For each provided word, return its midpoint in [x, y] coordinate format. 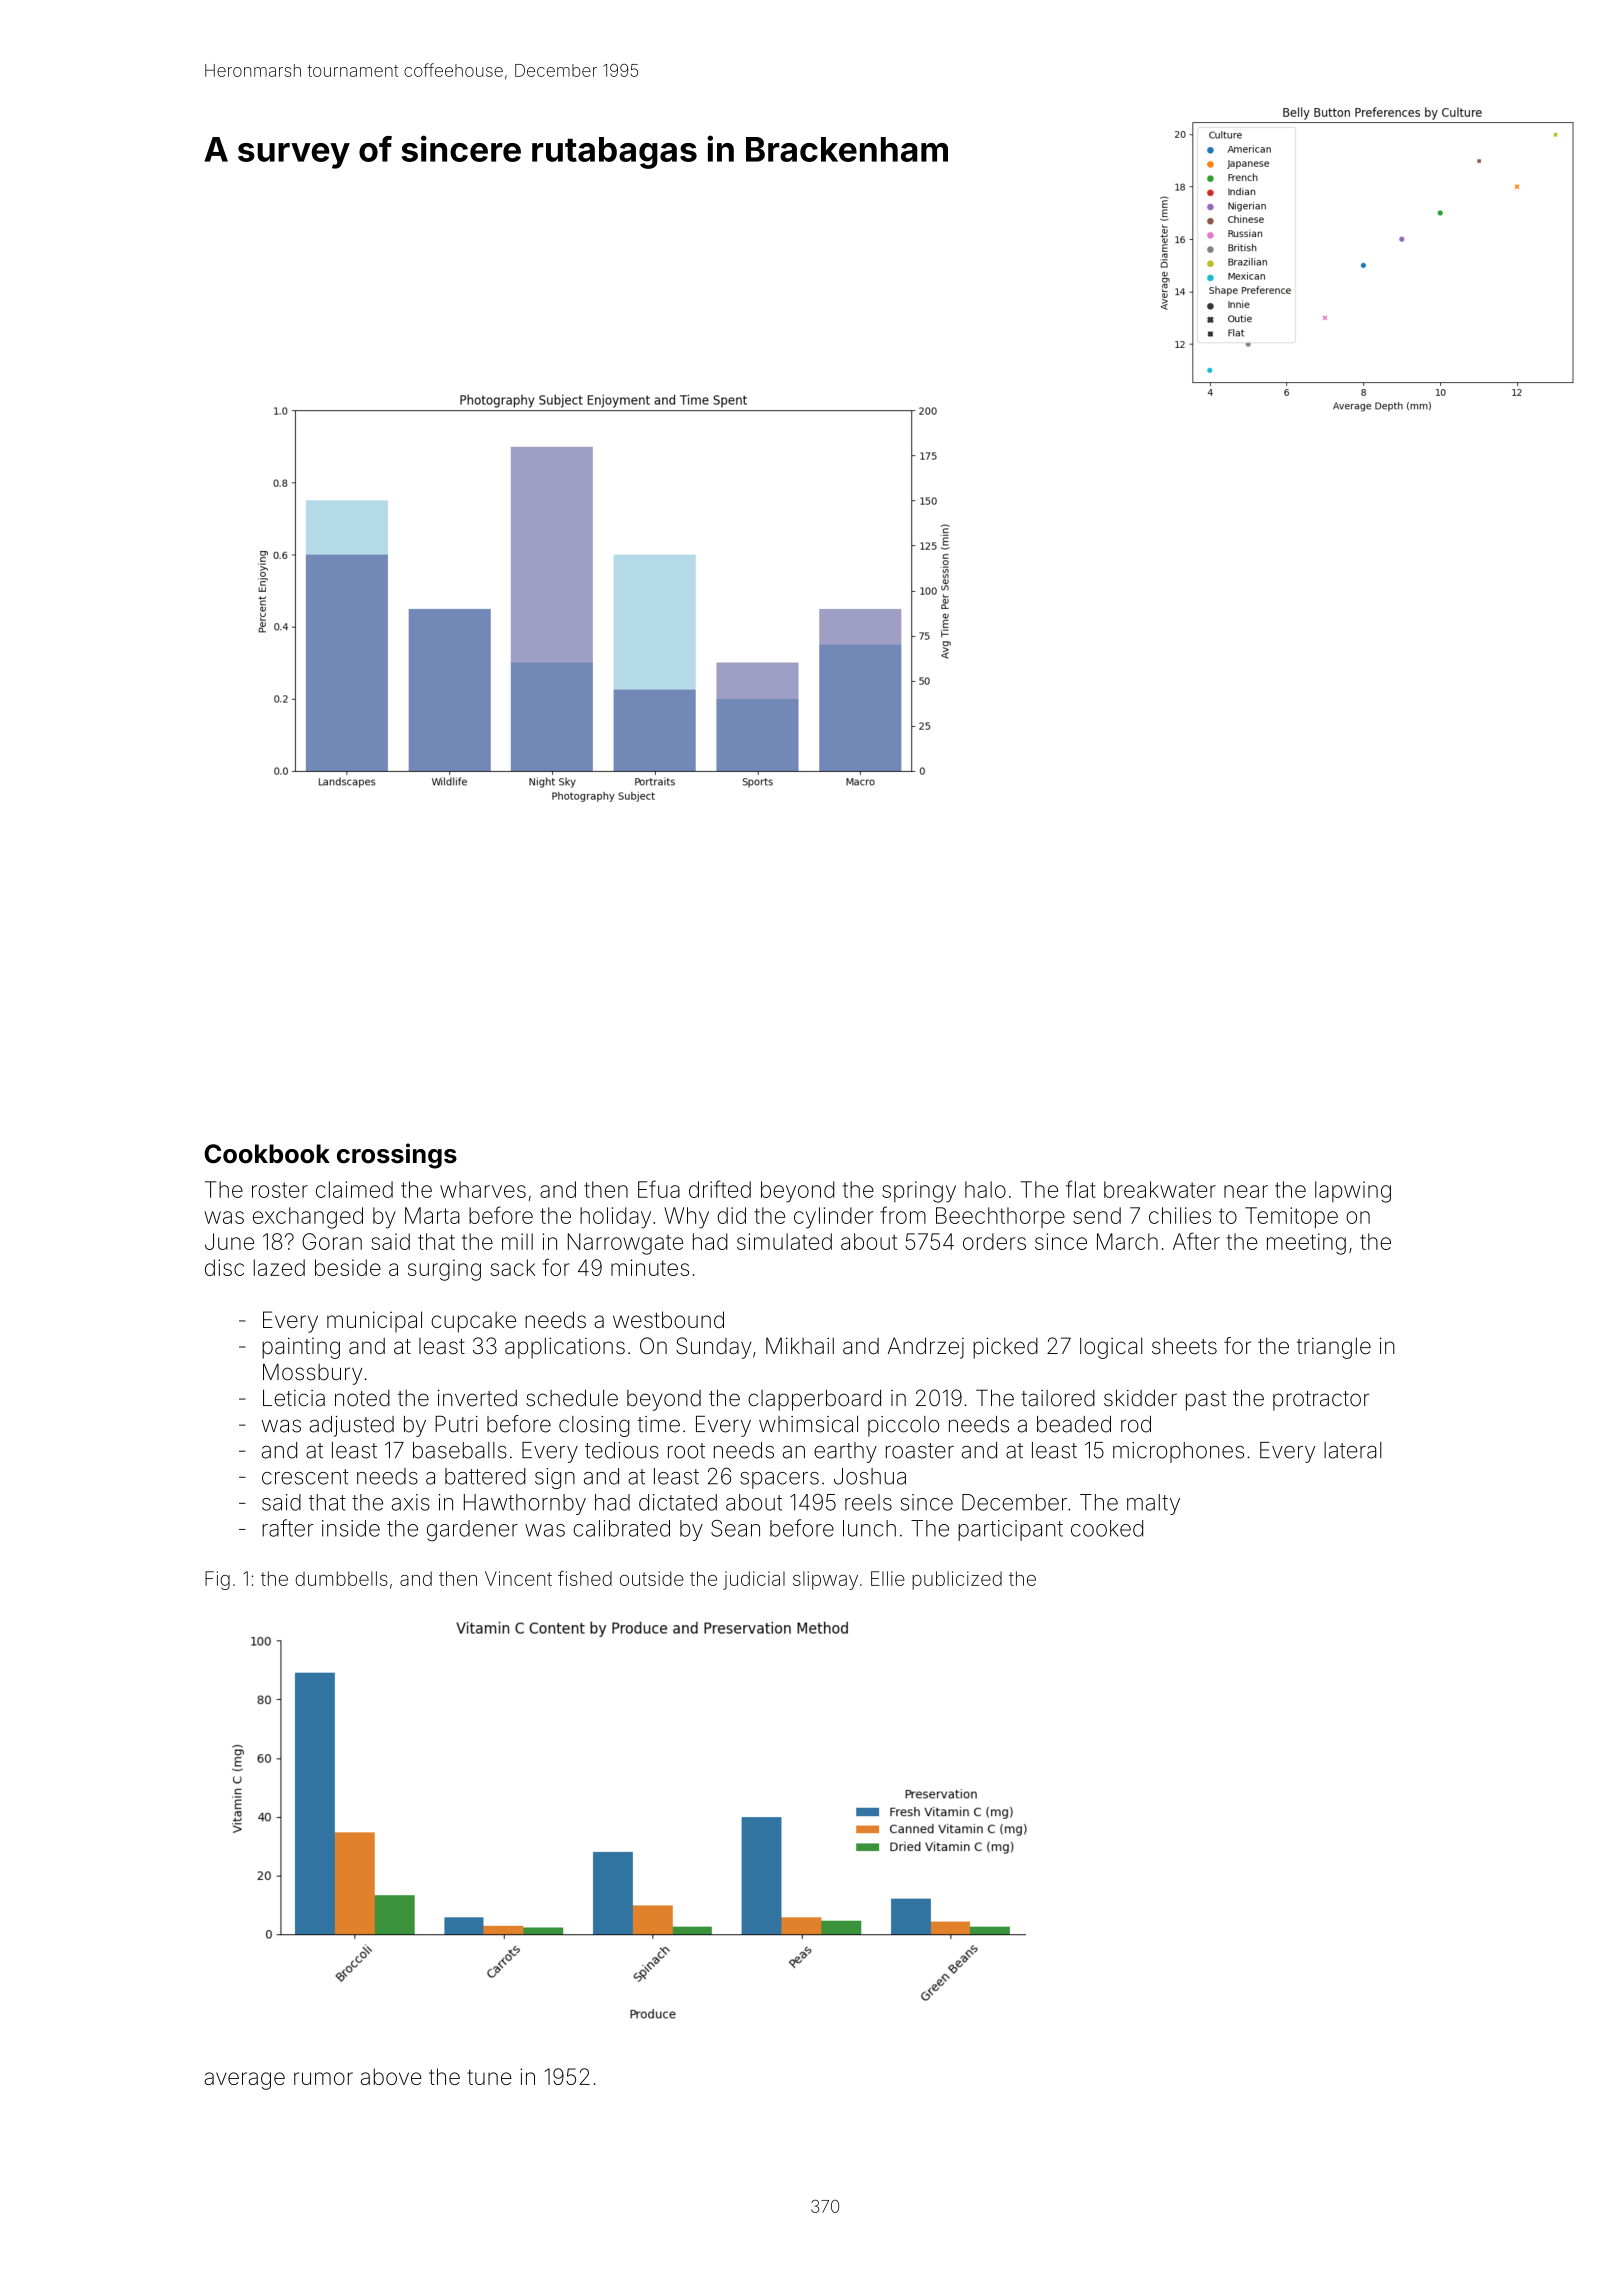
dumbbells [341, 1578]
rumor [323, 2078]
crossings [397, 1156]
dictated [678, 1502]
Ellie [888, 1578]
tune [489, 2077]
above [391, 2076]
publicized [957, 1580]
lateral [1353, 1450]
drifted [720, 1189]
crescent [305, 1477]
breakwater [1160, 1189]
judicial [754, 1580]
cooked [1107, 1528]
